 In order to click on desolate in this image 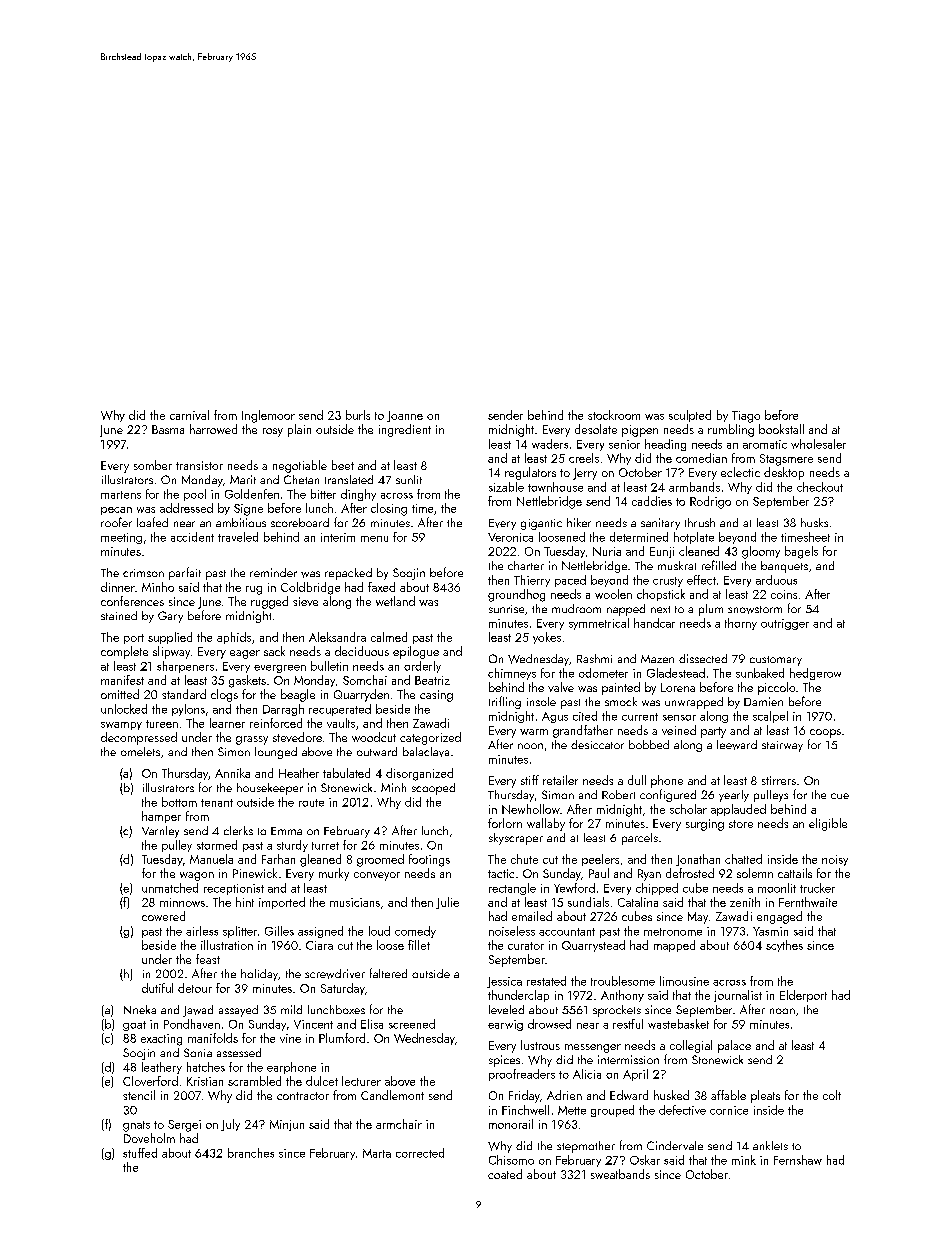, I will do `click(596, 429)`.
